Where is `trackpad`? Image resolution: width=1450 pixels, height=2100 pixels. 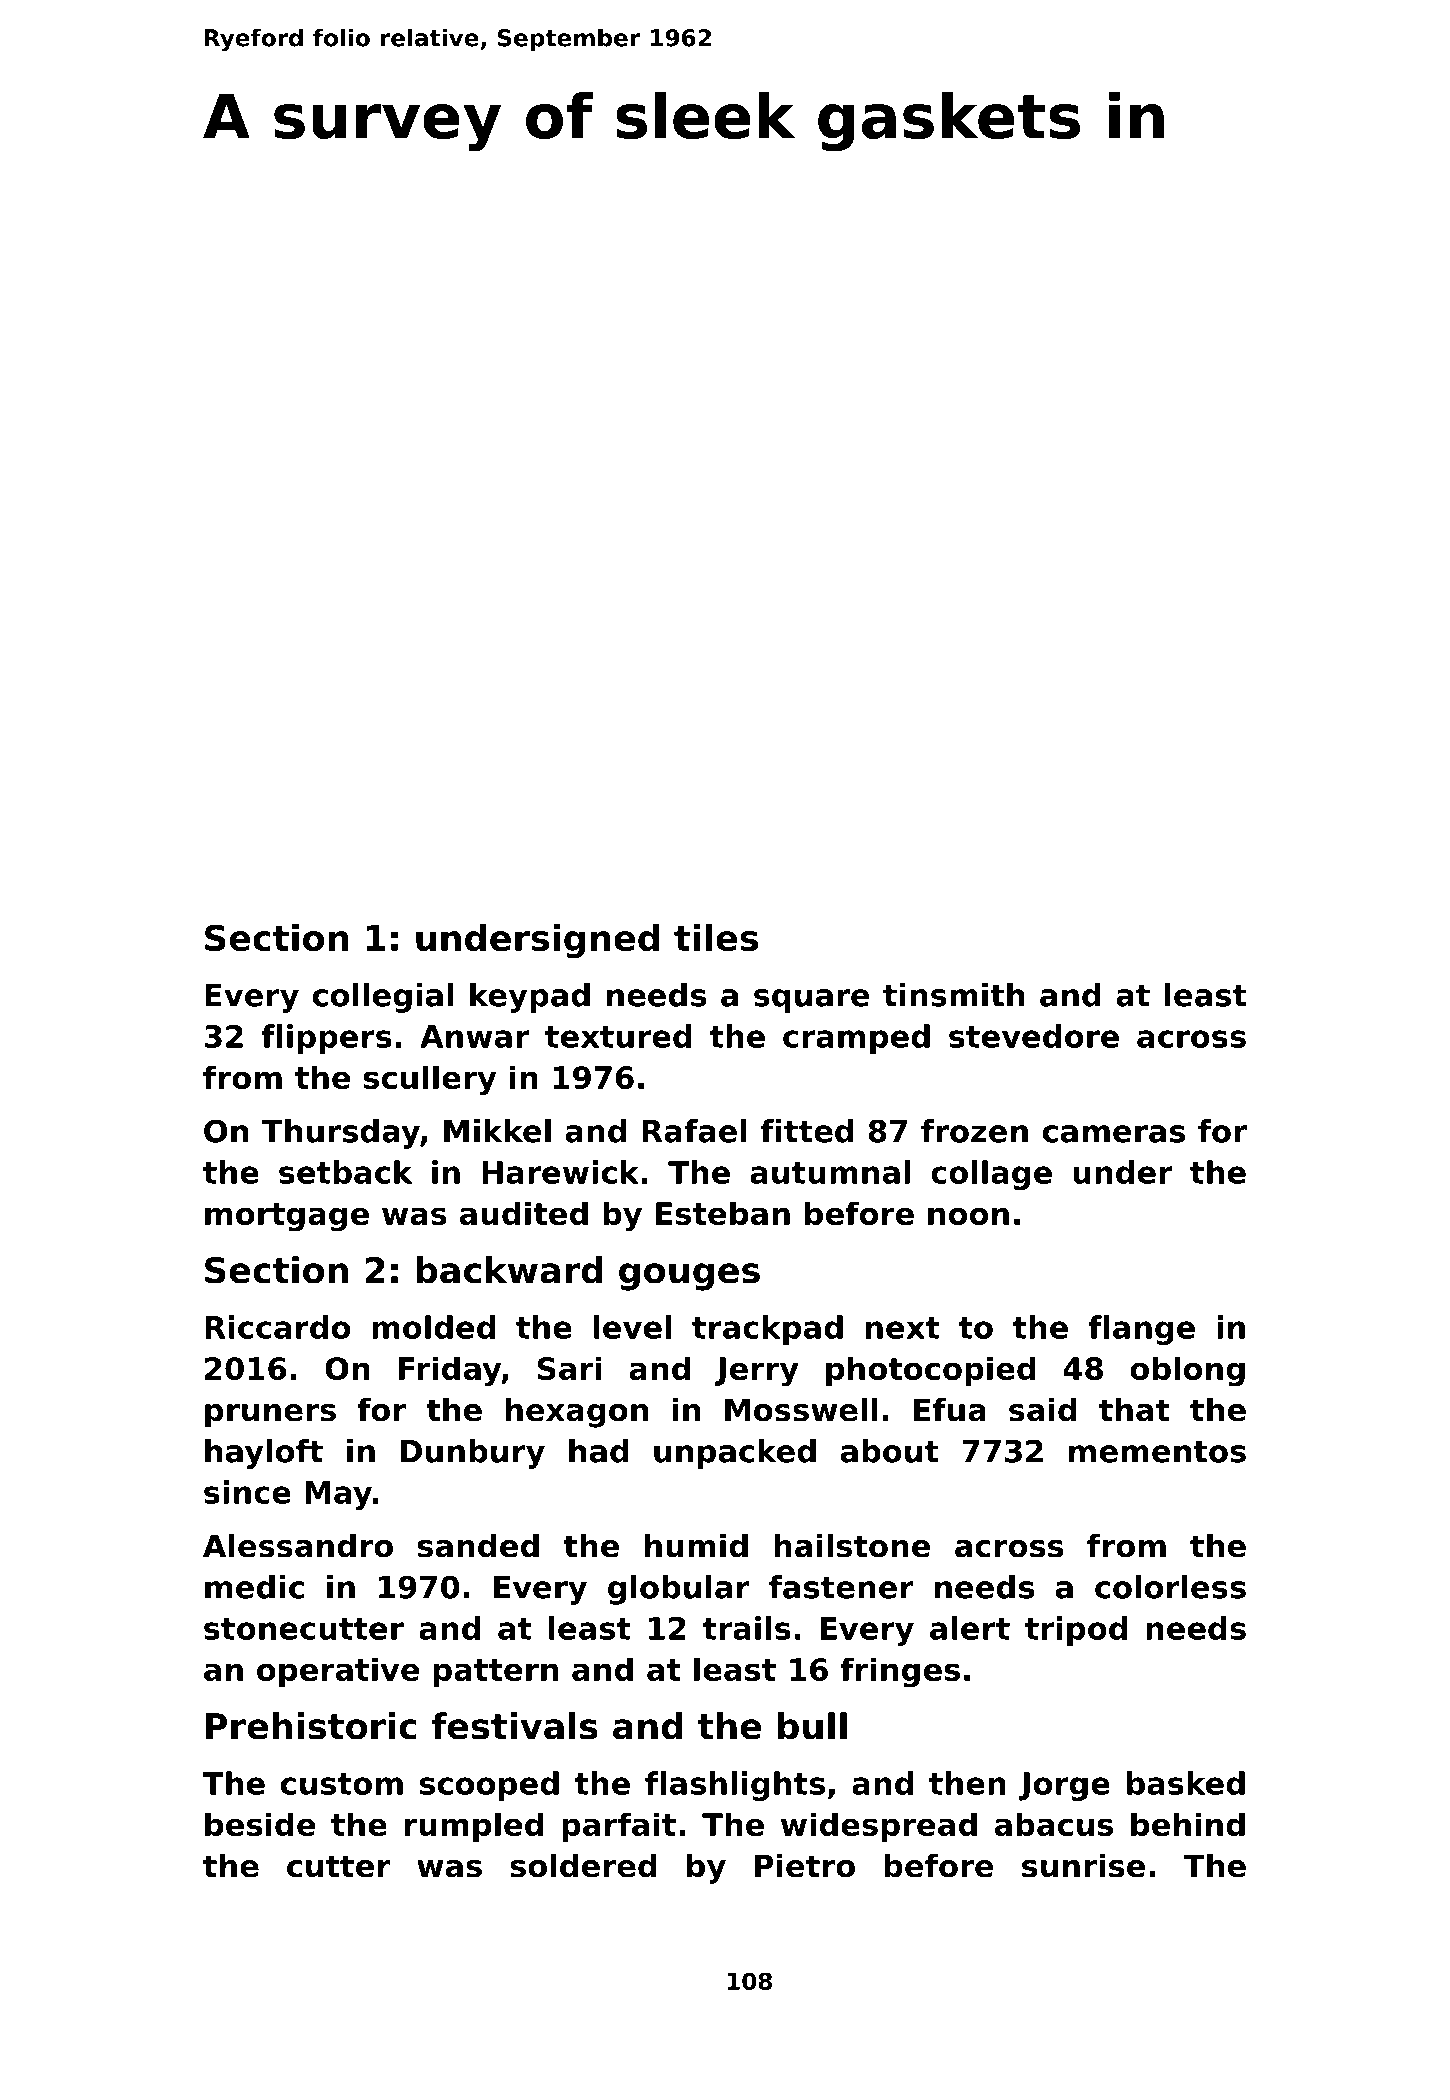 trackpad is located at coordinates (767, 1330).
